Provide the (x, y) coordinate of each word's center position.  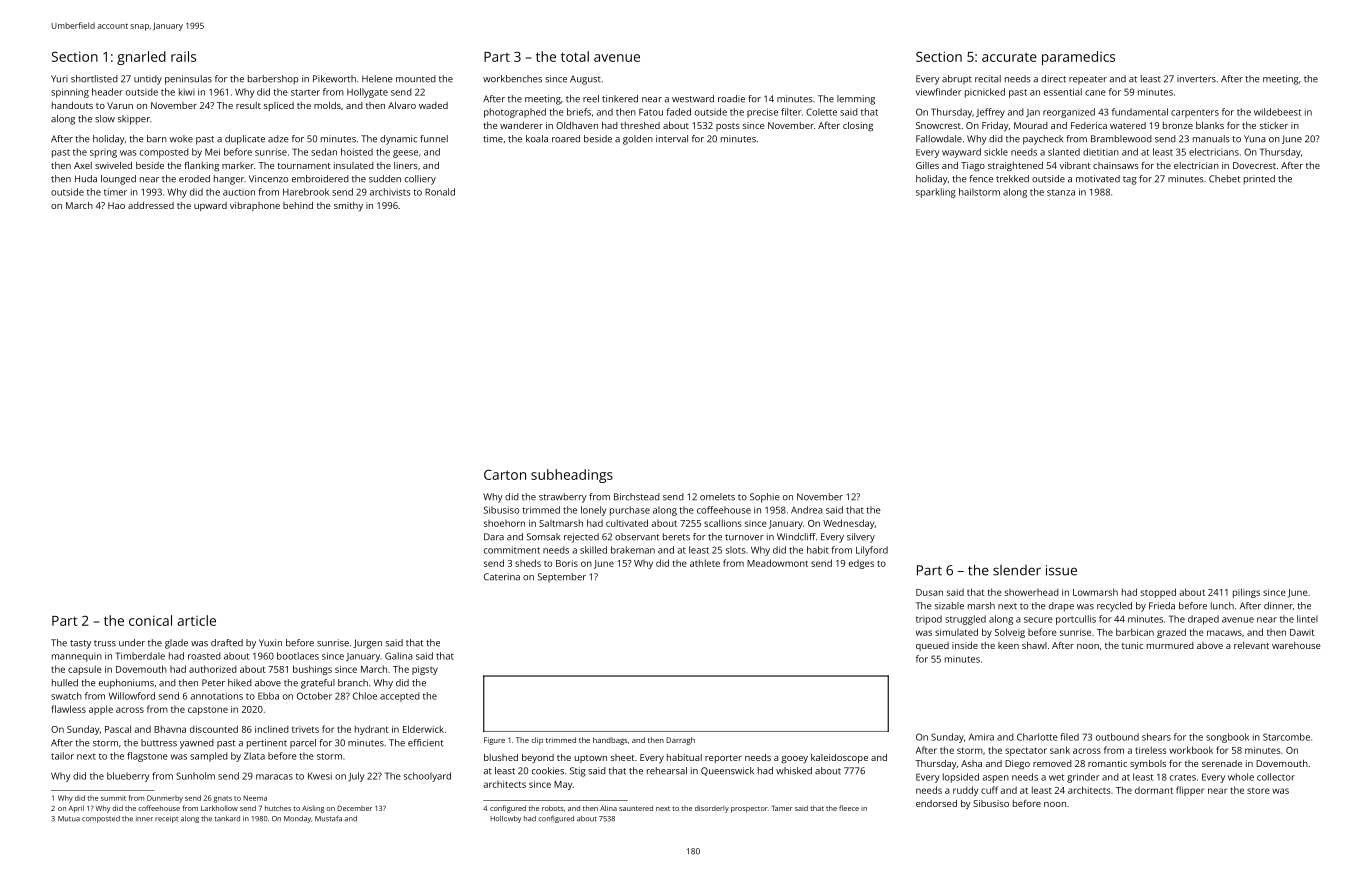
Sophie (765, 498)
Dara (494, 537)
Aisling (313, 809)
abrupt (957, 79)
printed (1259, 180)
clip (537, 741)
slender (1017, 570)
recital (988, 79)
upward (210, 206)
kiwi (187, 92)
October (314, 696)
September (562, 577)
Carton (505, 474)
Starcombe (1286, 737)
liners (406, 165)
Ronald (440, 192)
